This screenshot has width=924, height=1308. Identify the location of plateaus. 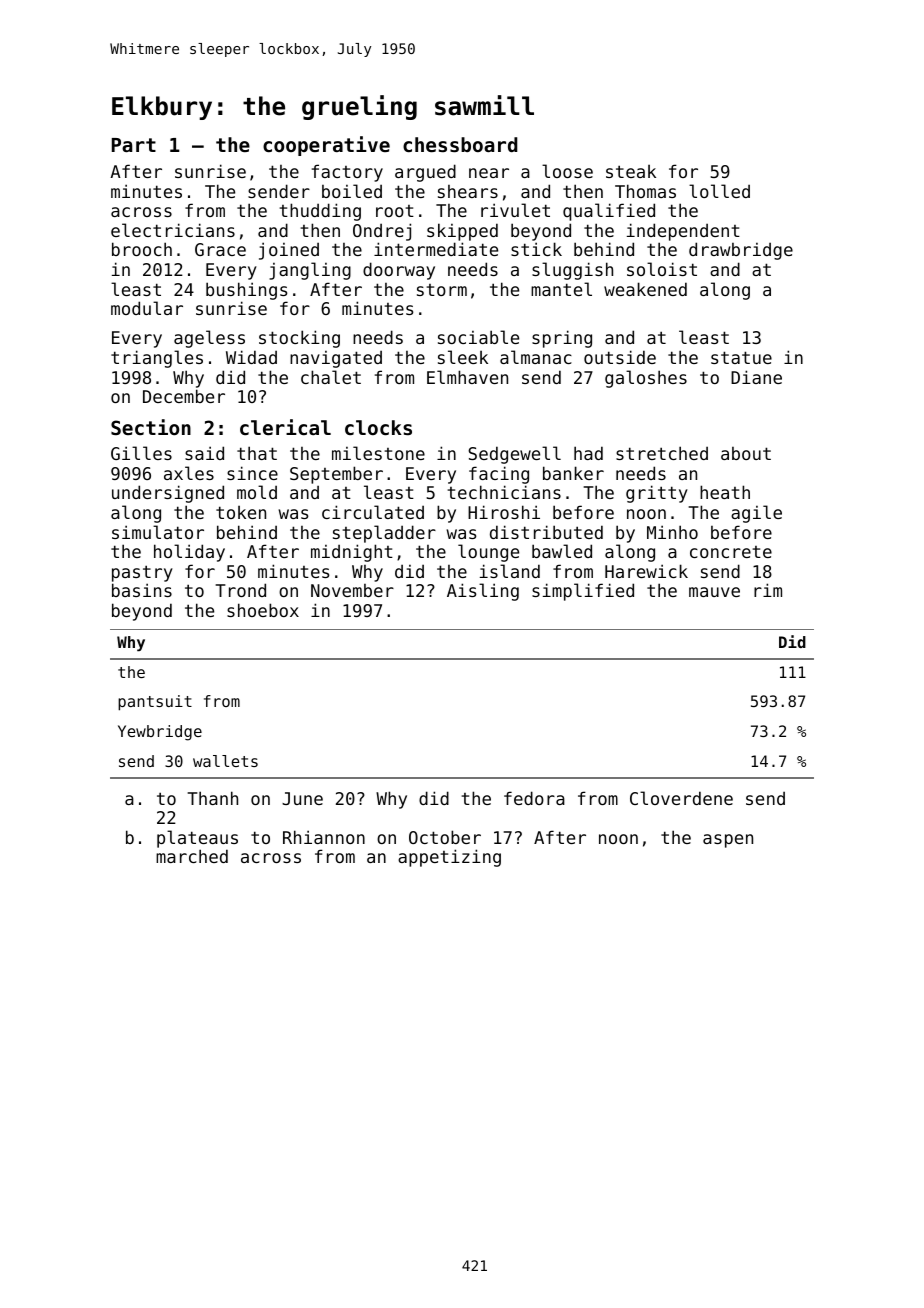
(197, 839).
